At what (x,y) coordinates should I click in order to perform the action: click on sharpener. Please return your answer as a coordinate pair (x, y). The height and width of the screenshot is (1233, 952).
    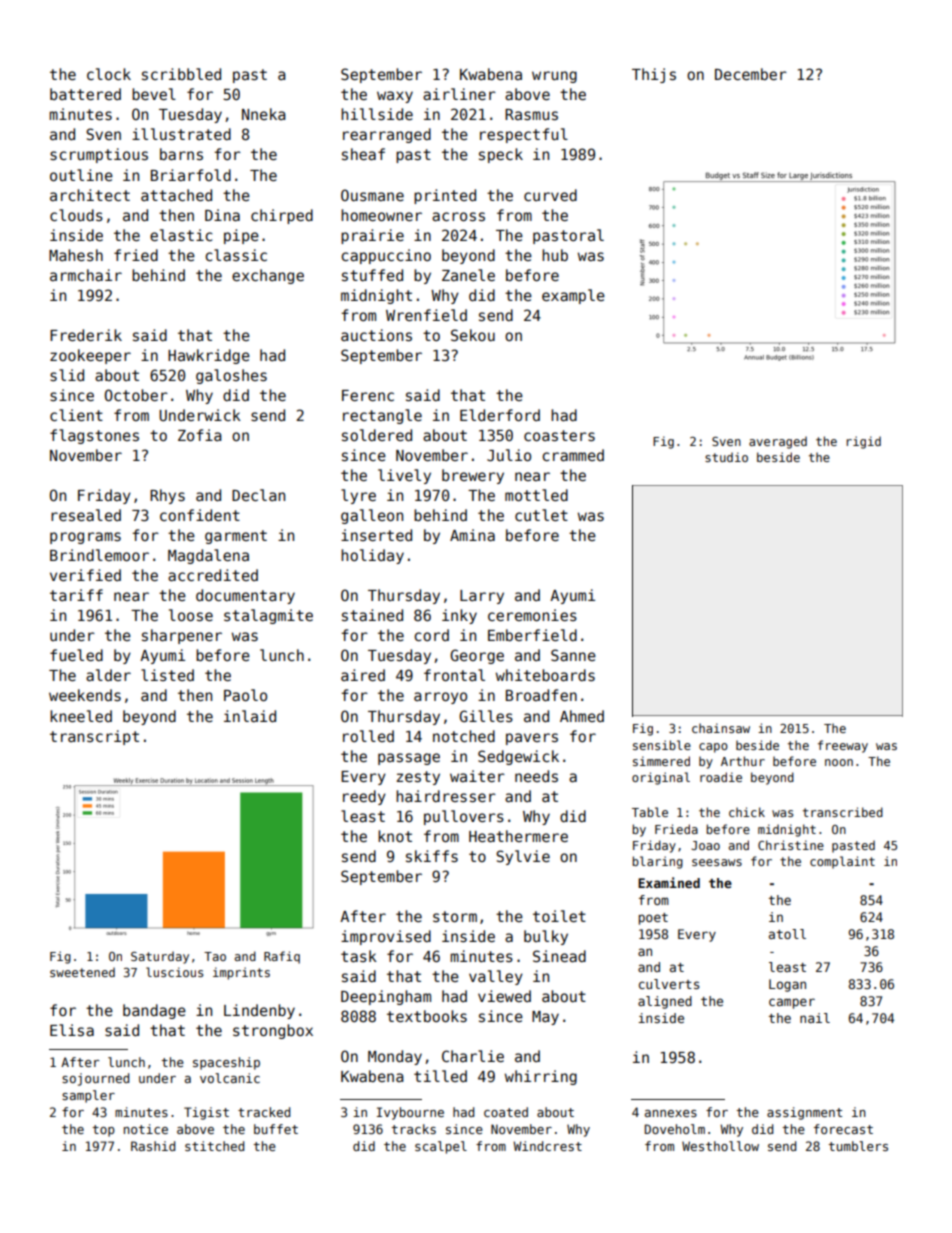
    Looking at the image, I should click on (182, 636).
